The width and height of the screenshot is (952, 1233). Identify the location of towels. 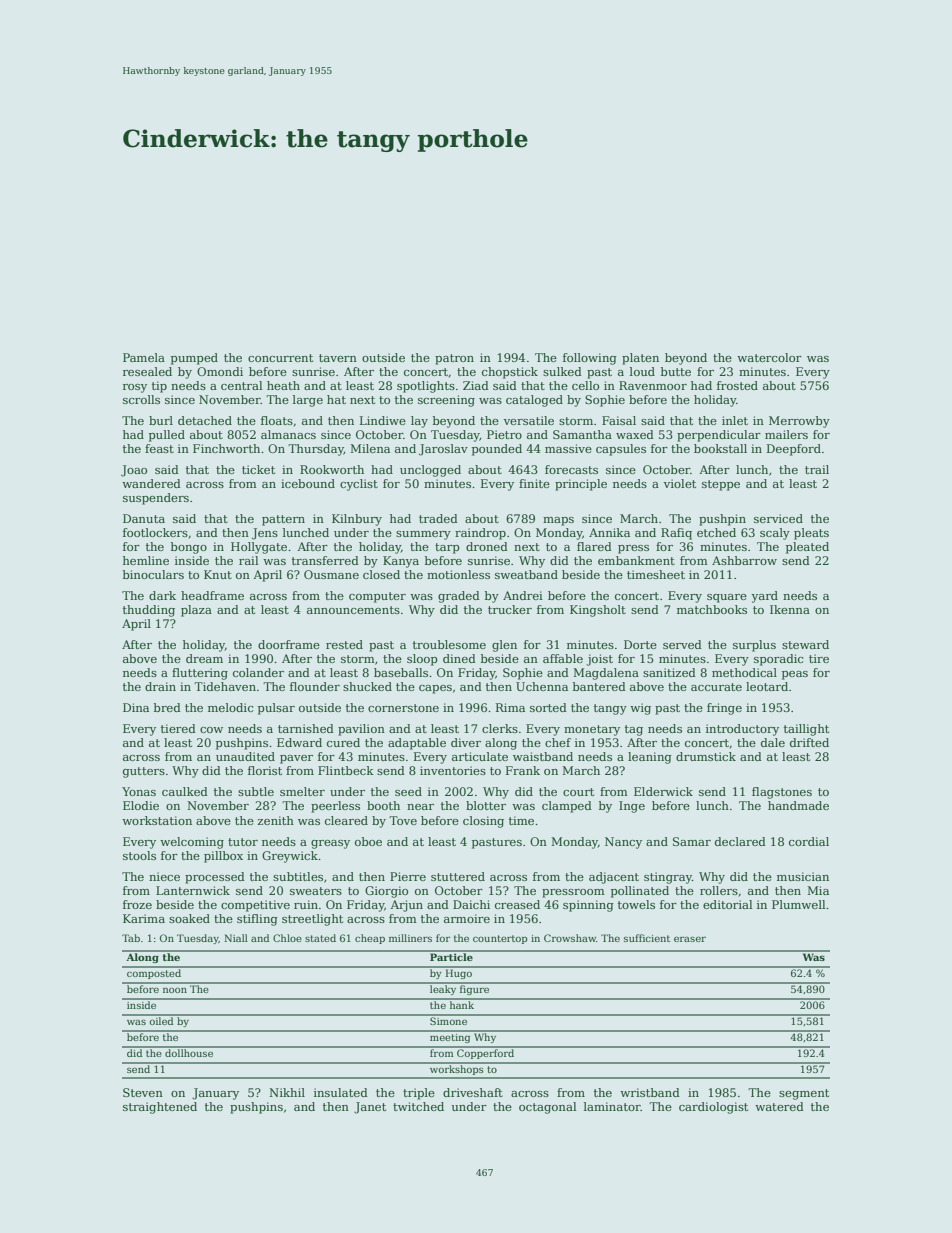
(636, 904).
